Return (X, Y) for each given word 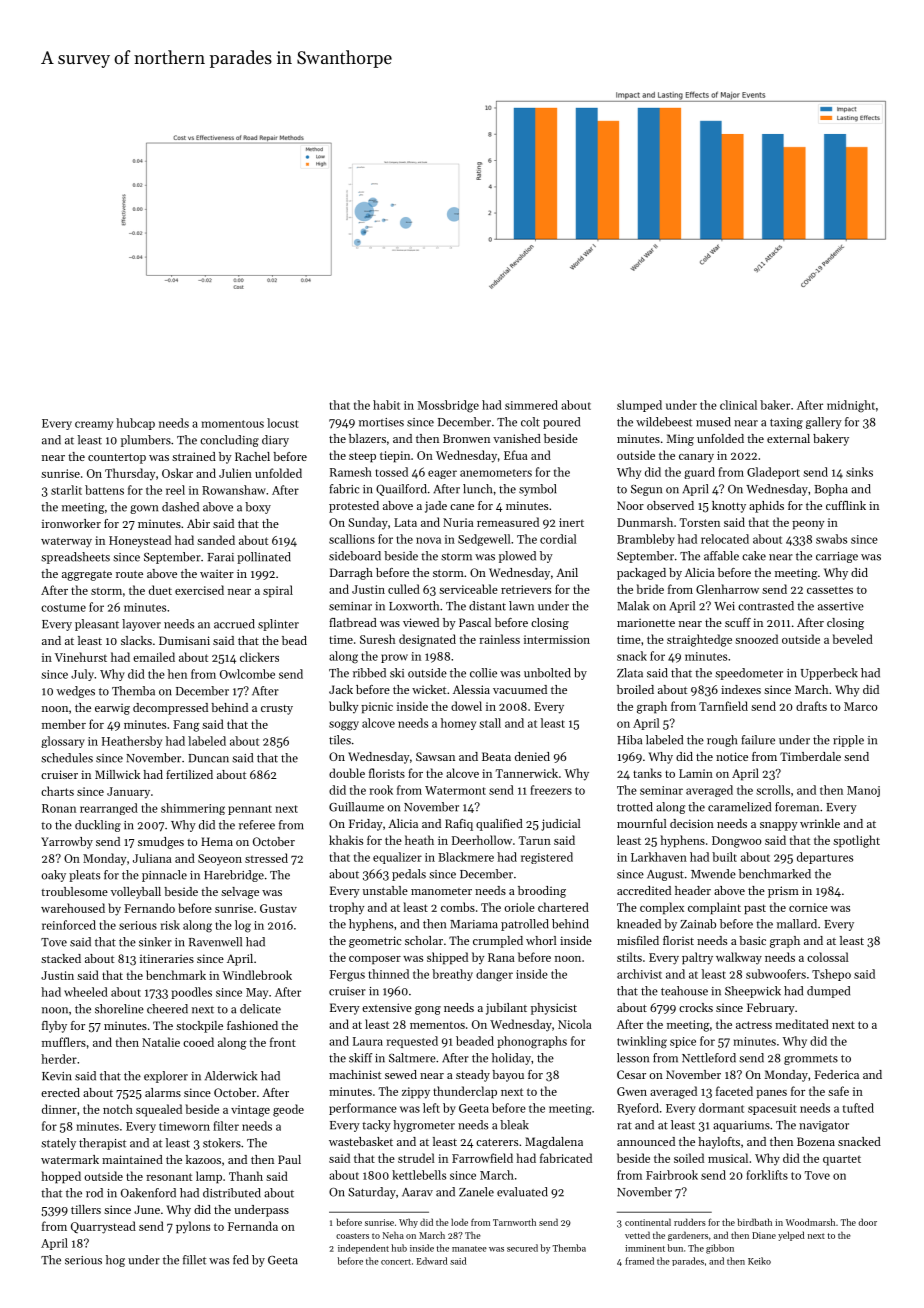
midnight (851, 406)
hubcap (135, 424)
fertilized (189, 774)
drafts (811, 706)
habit (386, 405)
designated (427, 640)
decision (692, 823)
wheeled (86, 992)
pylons (193, 1227)
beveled (853, 639)
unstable (385, 890)
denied (532, 756)
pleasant (97, 625)
